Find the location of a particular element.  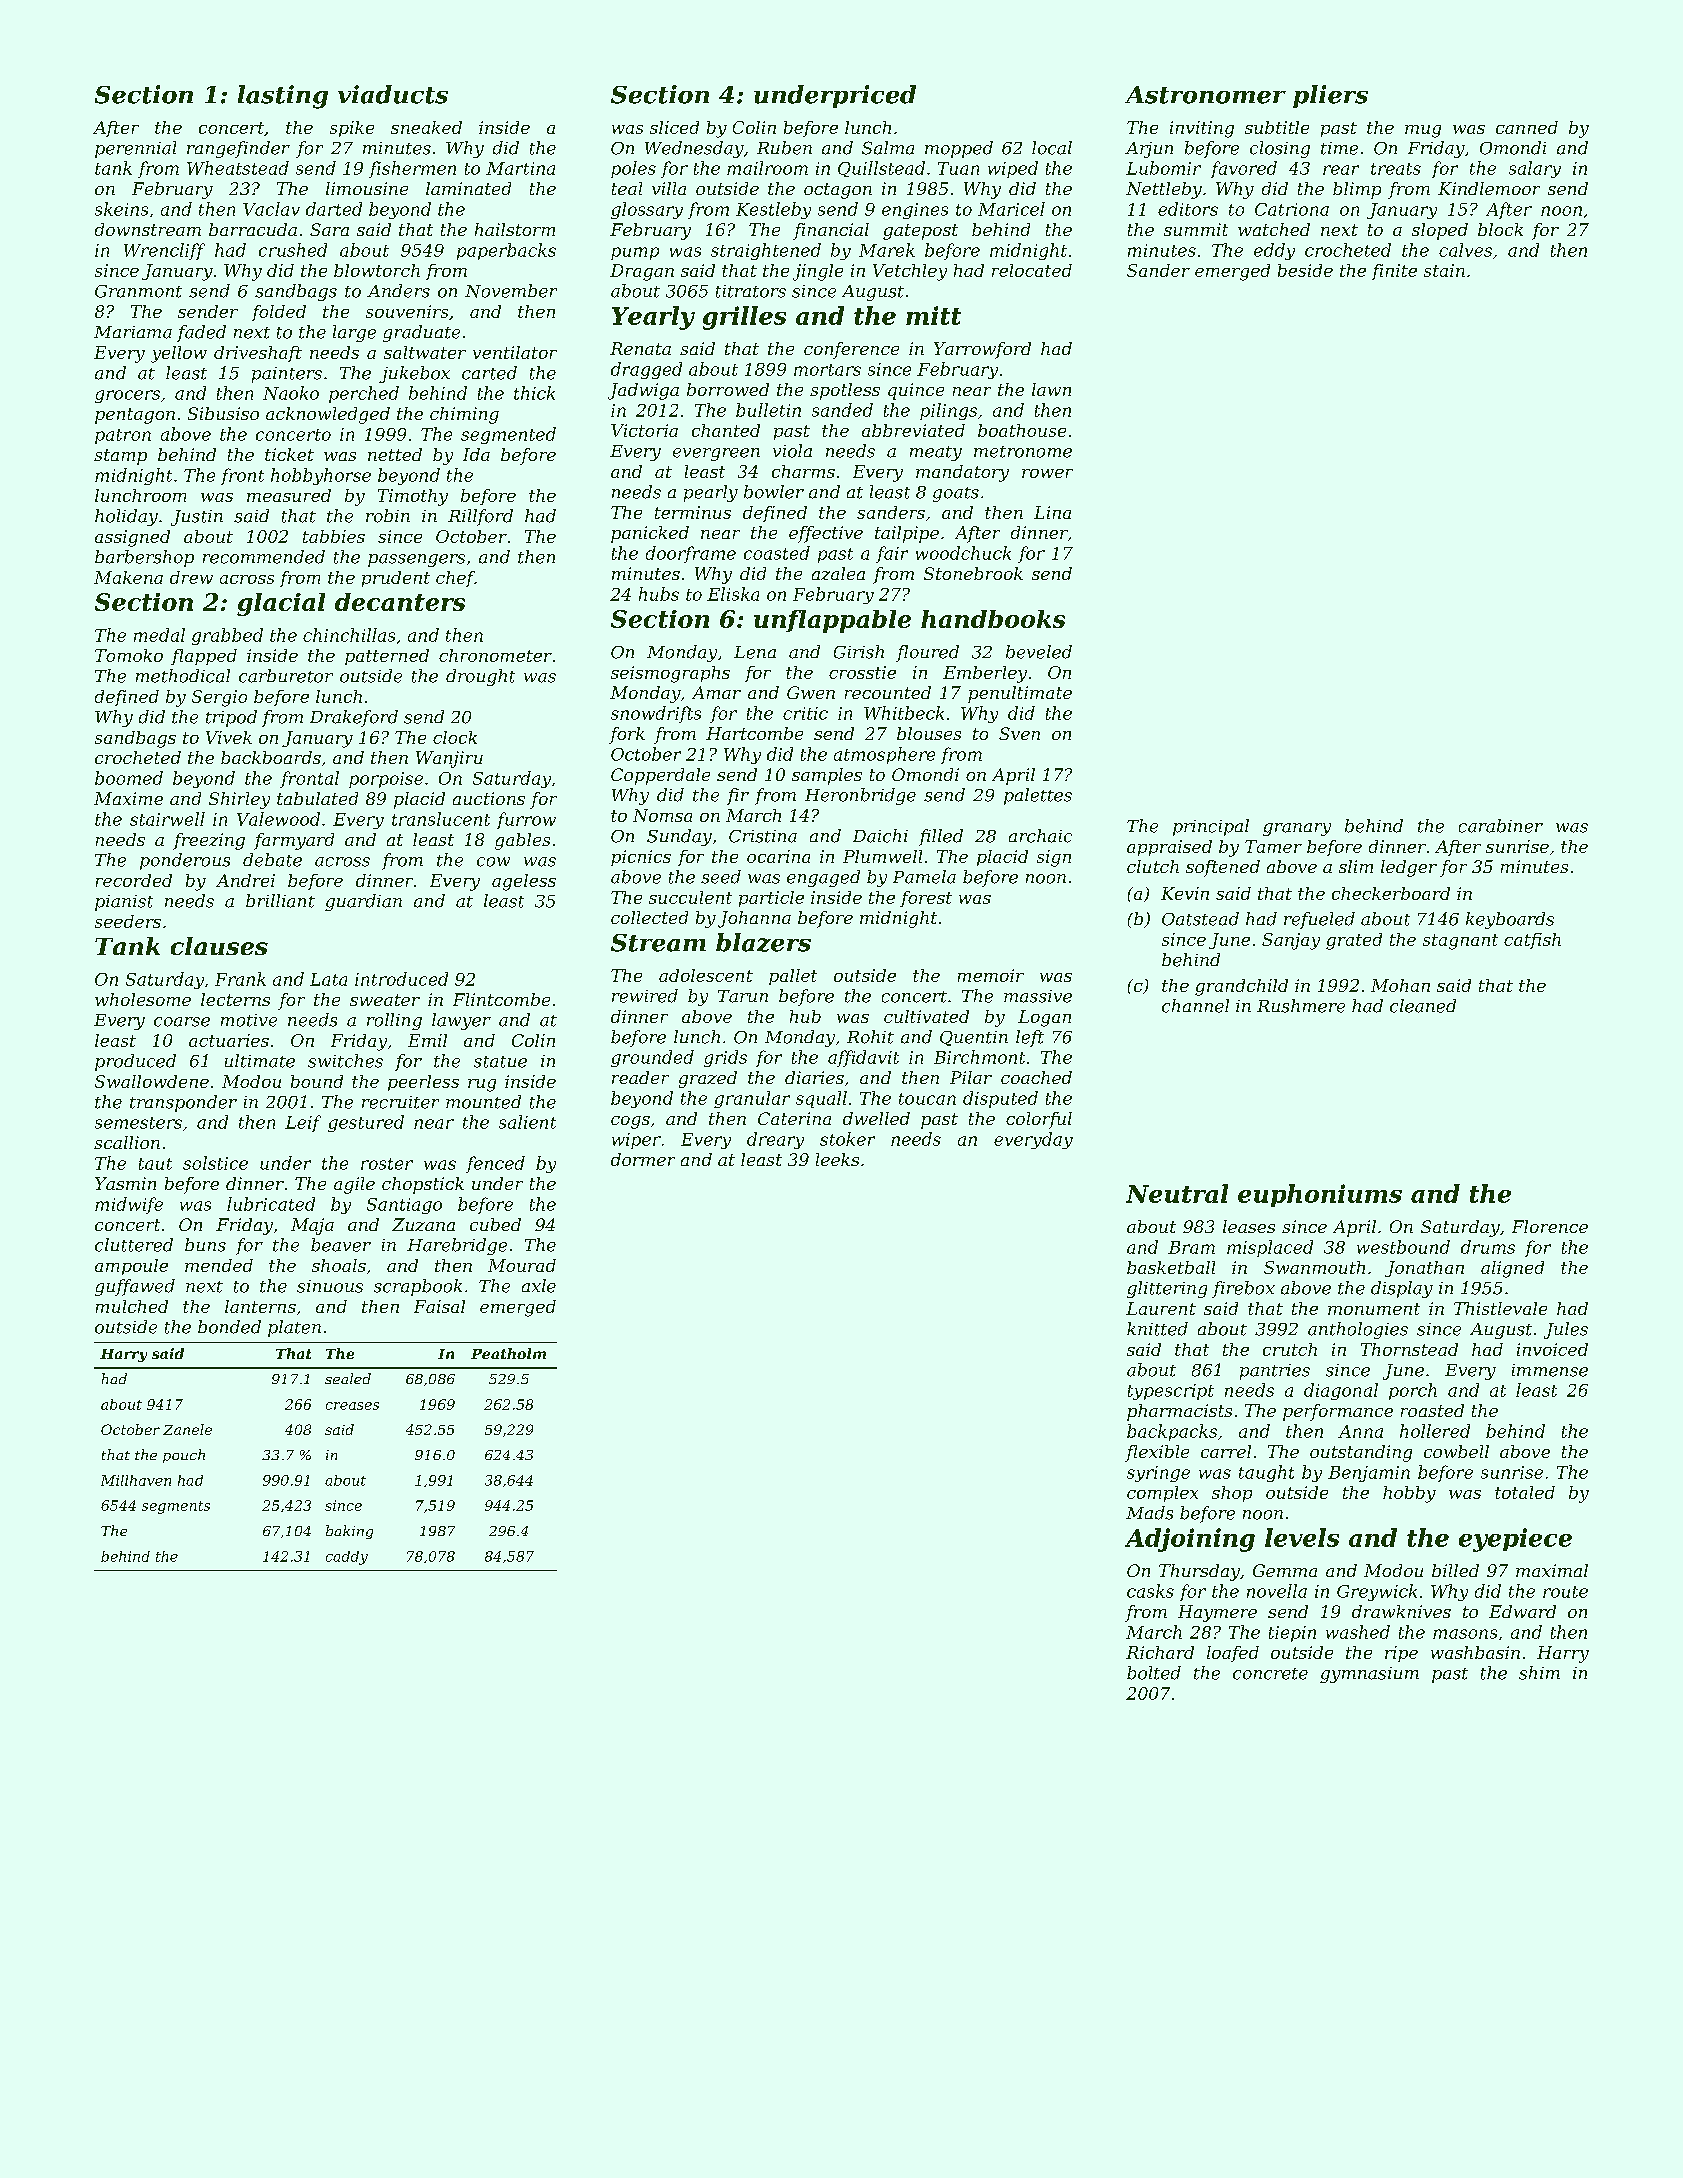

Birchmont is located at coordinates (979, 1057).
